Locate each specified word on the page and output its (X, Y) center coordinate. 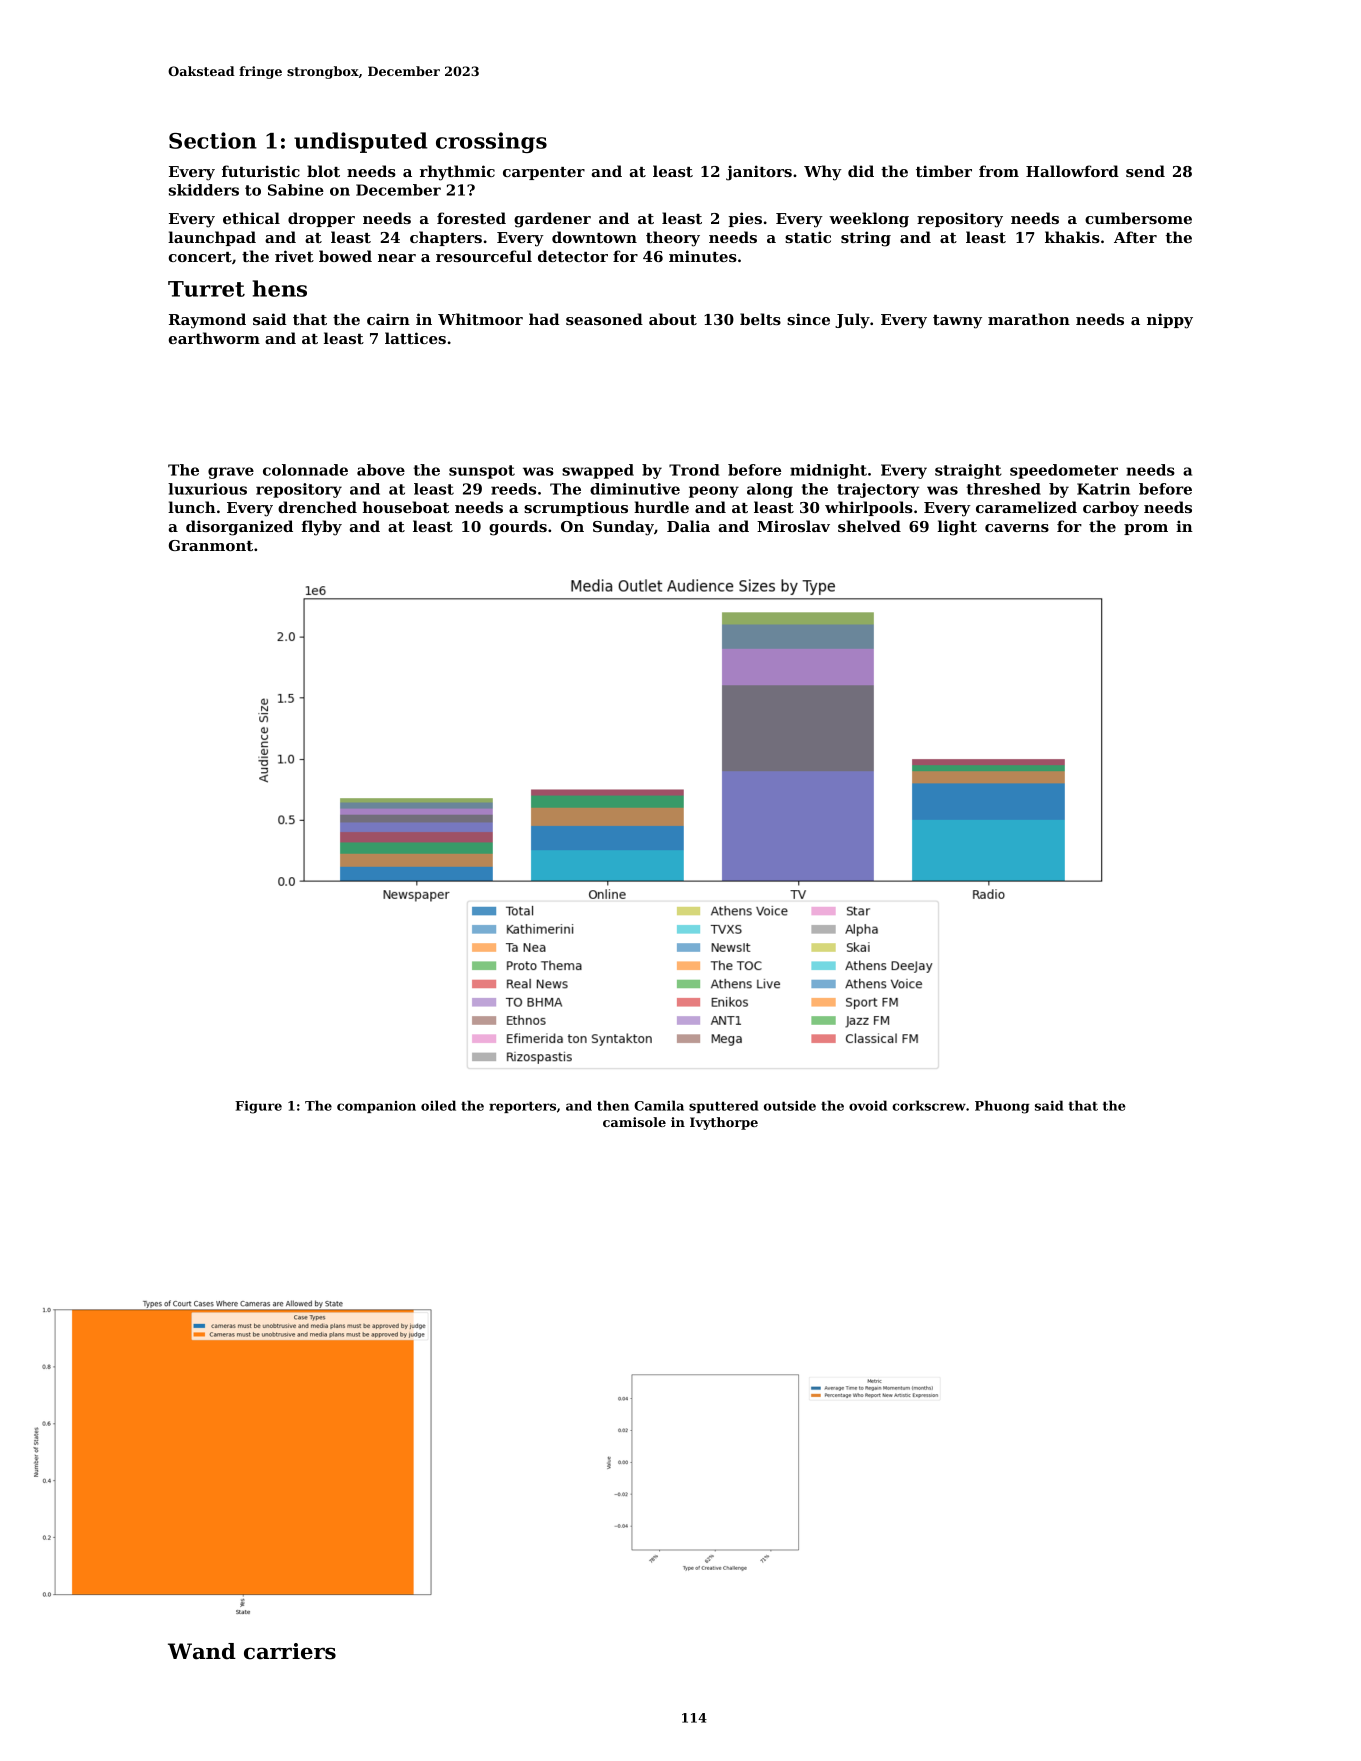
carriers (290, 1651)
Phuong (1002, 1107)
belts (760, 319)
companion (376, 1107)
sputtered (723, 1106)
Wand (202, 1651)
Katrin (1103, 489)
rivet (294, 256)
